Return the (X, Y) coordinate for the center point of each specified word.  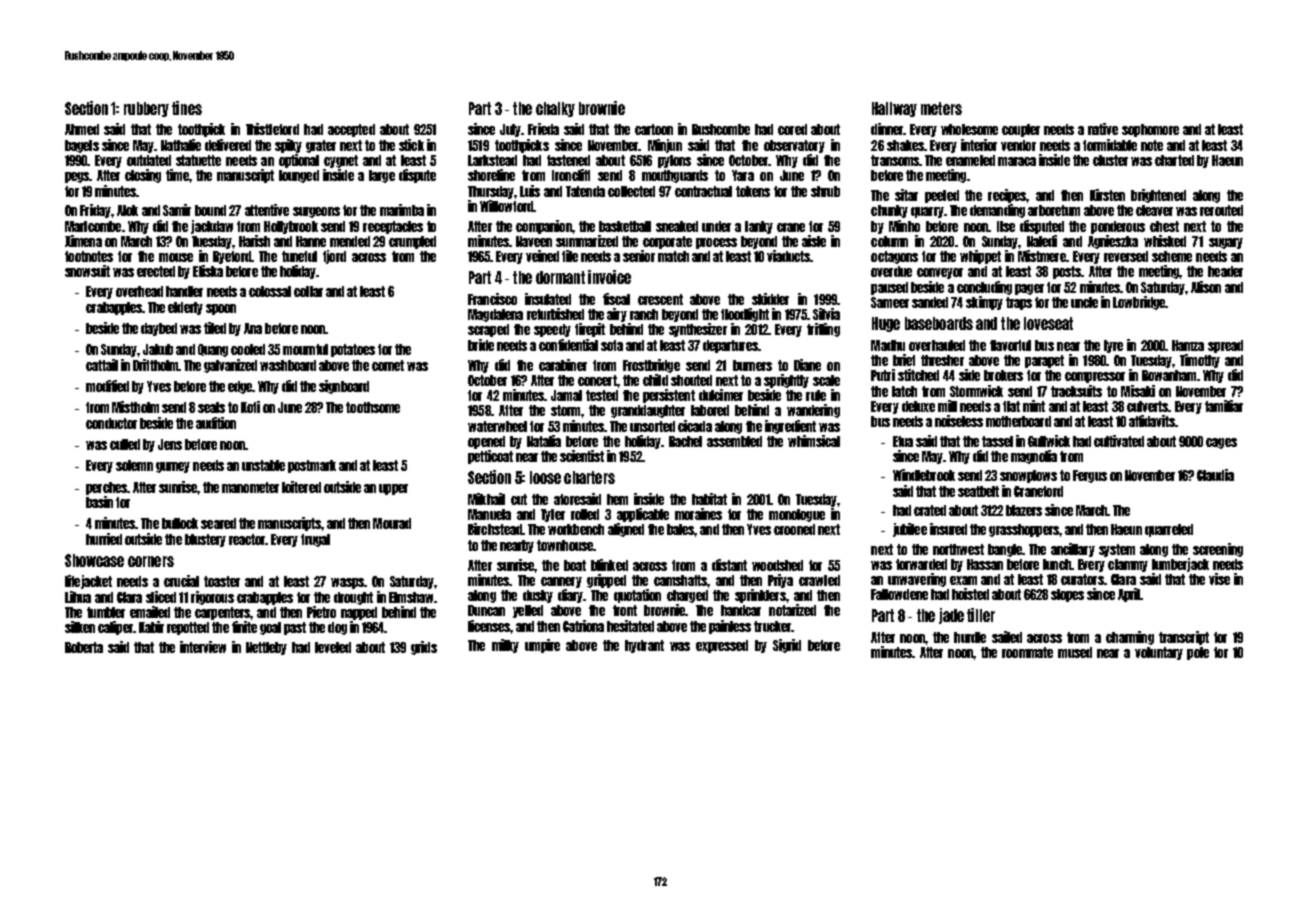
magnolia (1034, 457)
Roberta (84, 647)
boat (575, 565)
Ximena (83, 241)
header (1225, 271)
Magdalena (495, 315)
